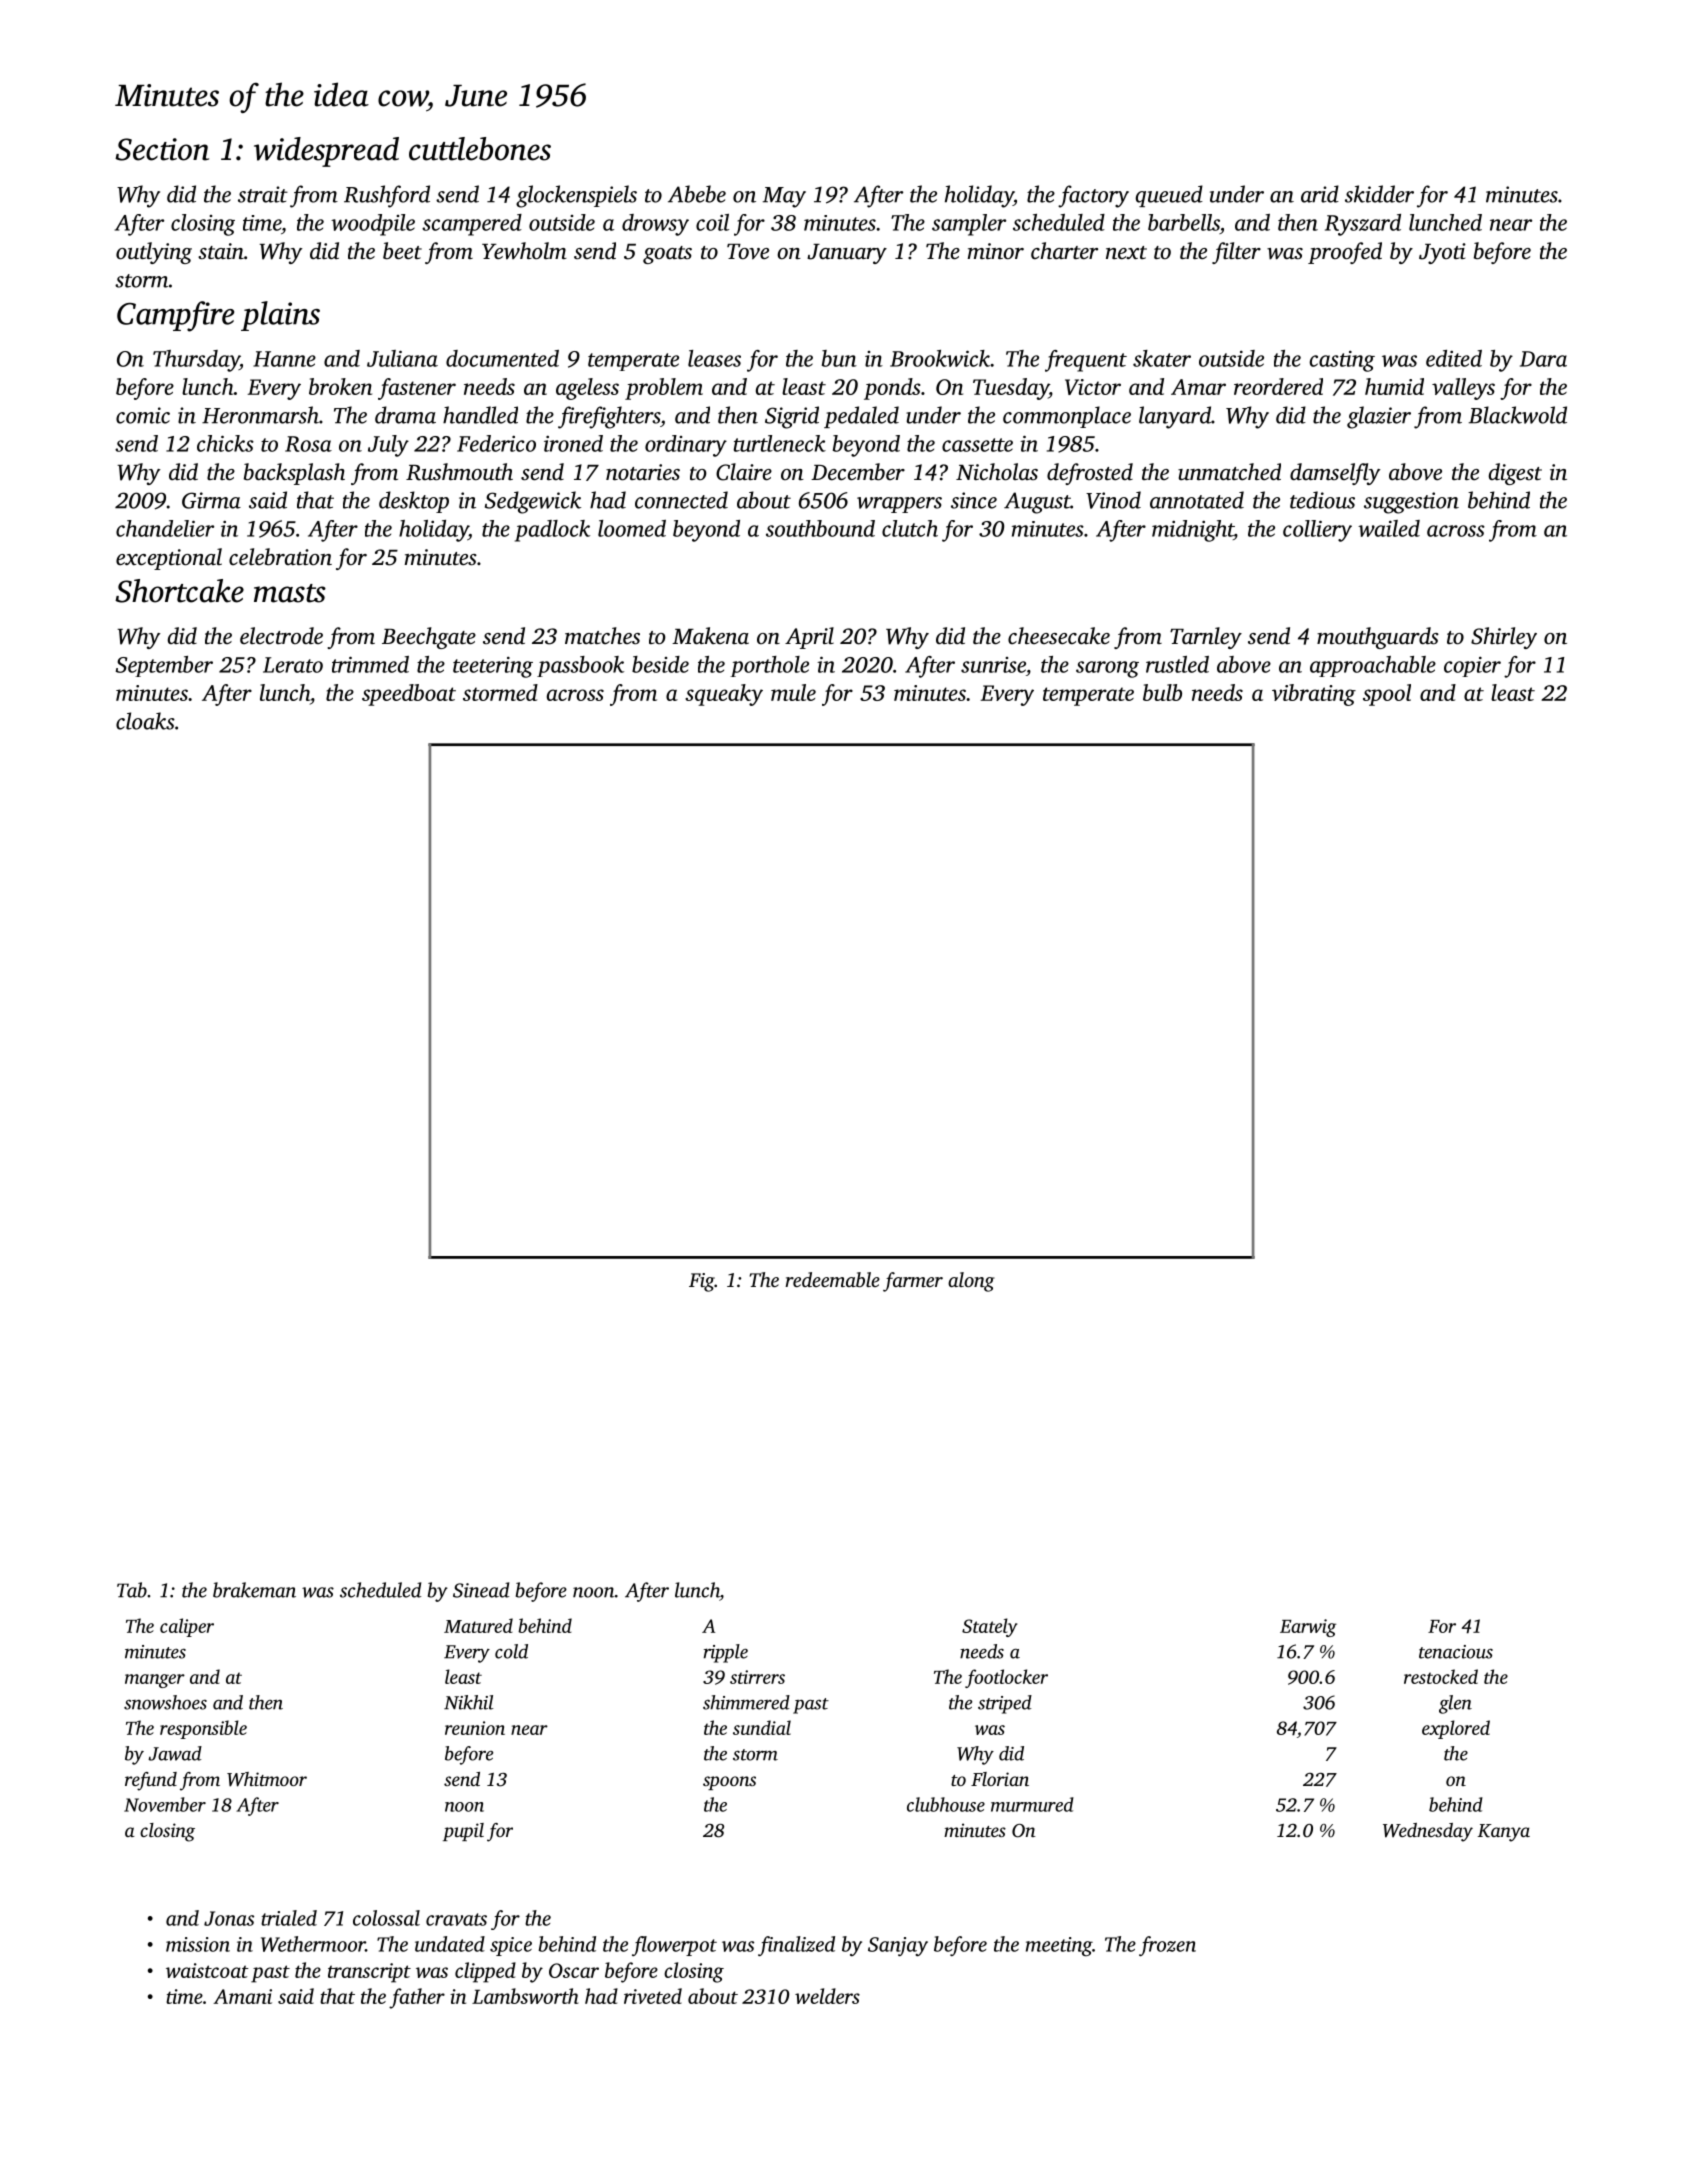 This screenshot has height=2178, width=1683. I want to click on skidder, so click(1379, 194).
